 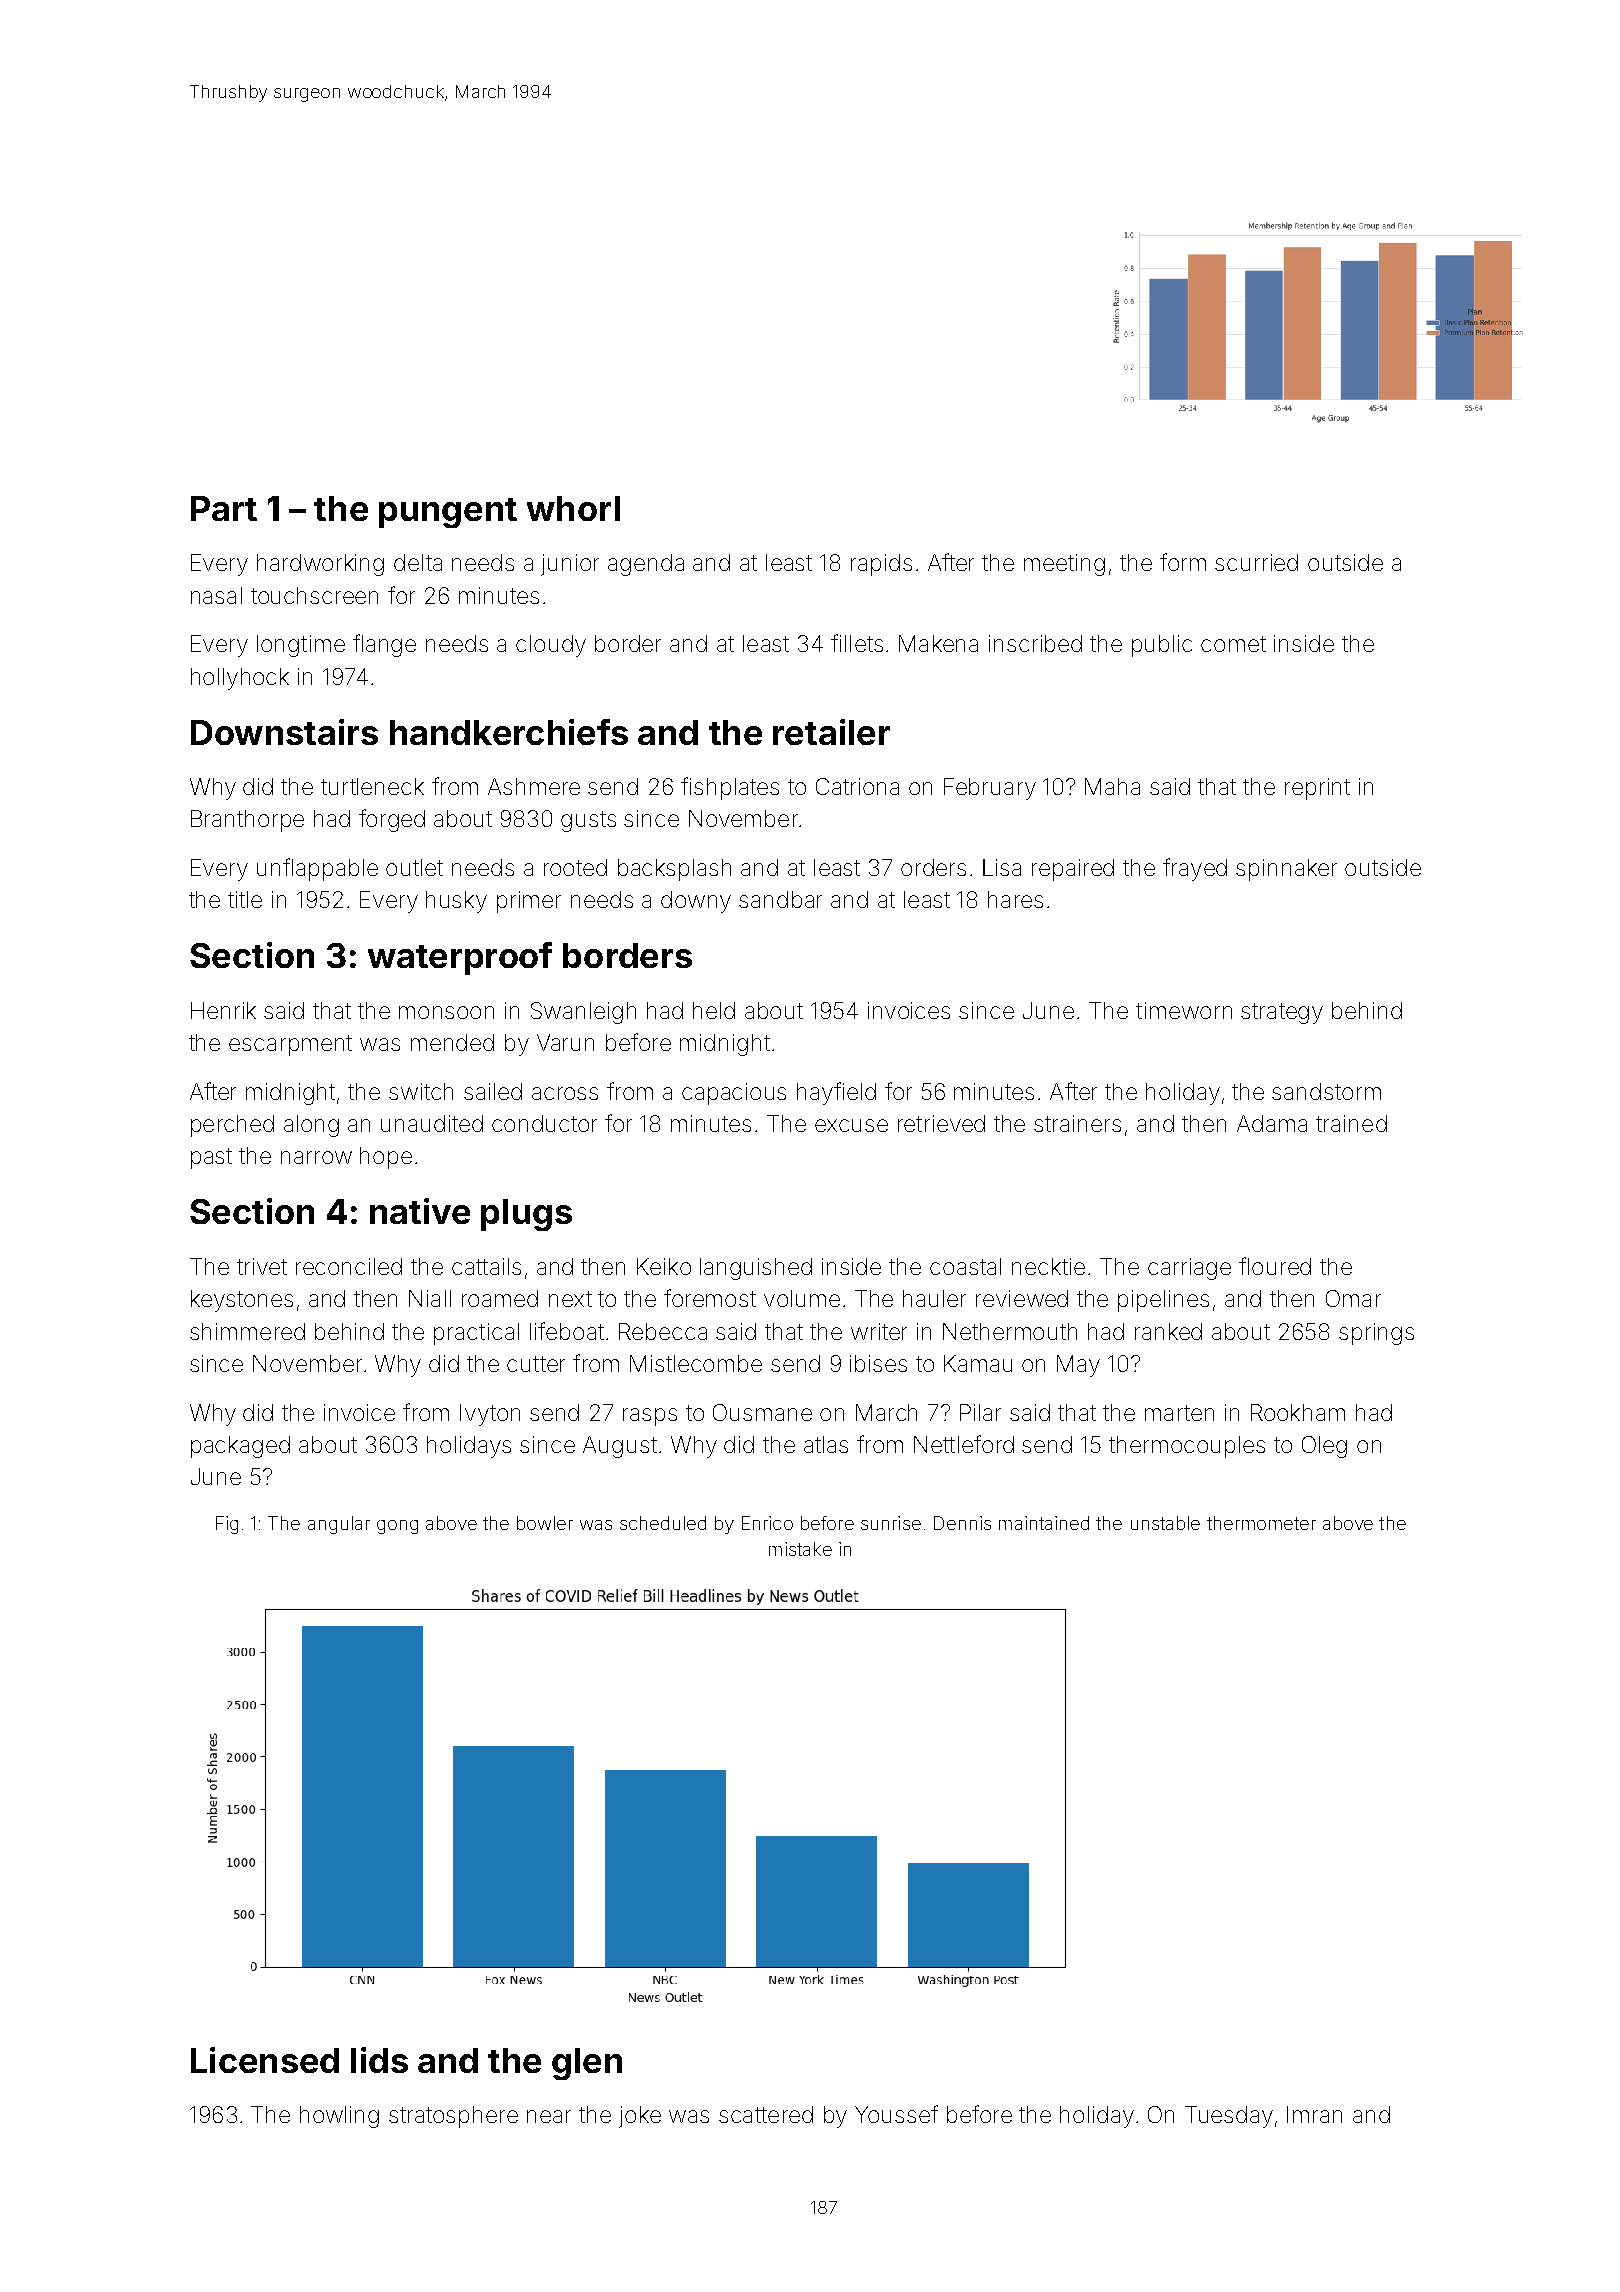 I want to click on thermometer, so click(x=1261, y=1523).
